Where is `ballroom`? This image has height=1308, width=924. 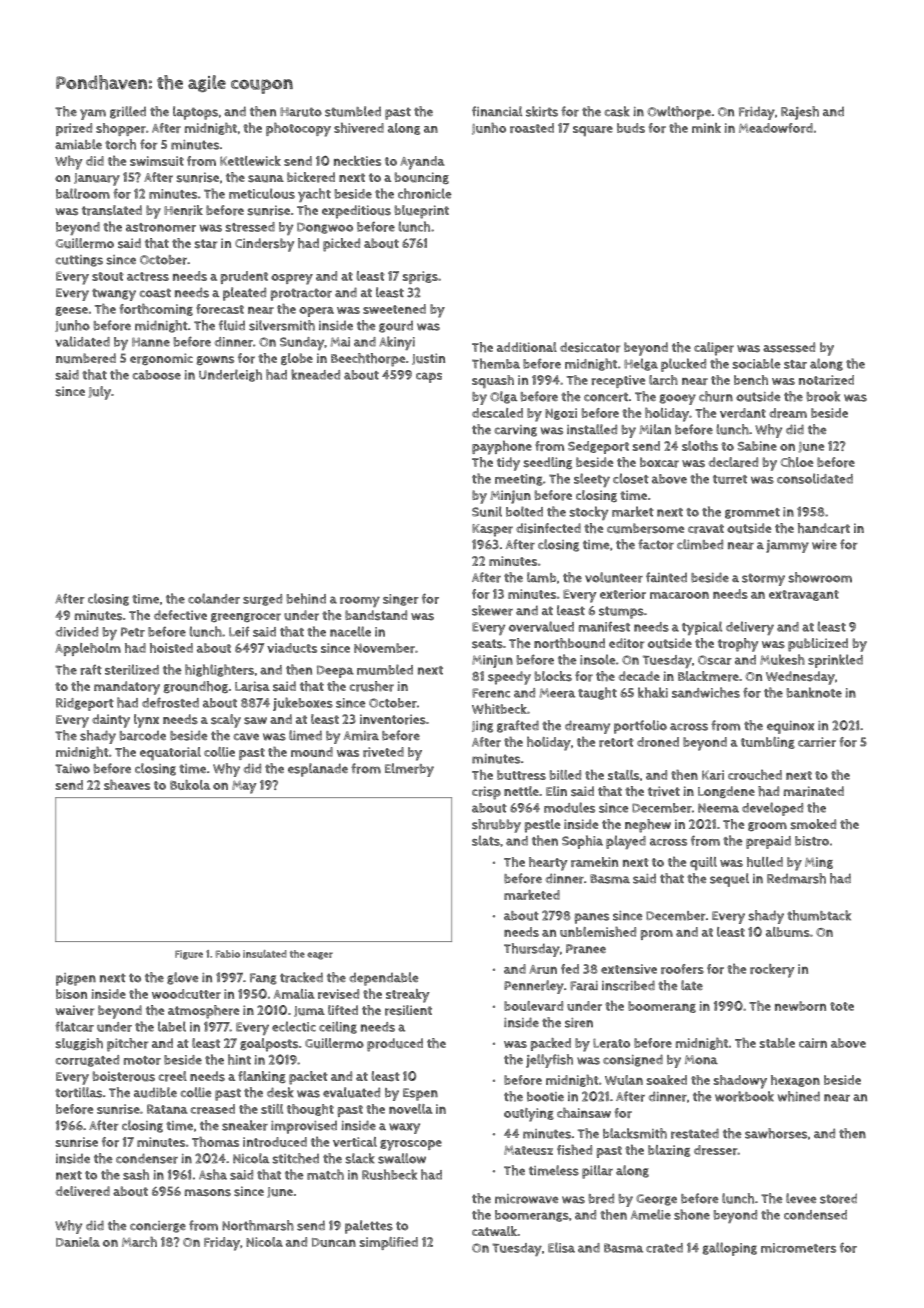 ballroom is located at coordinates (83, 193).
